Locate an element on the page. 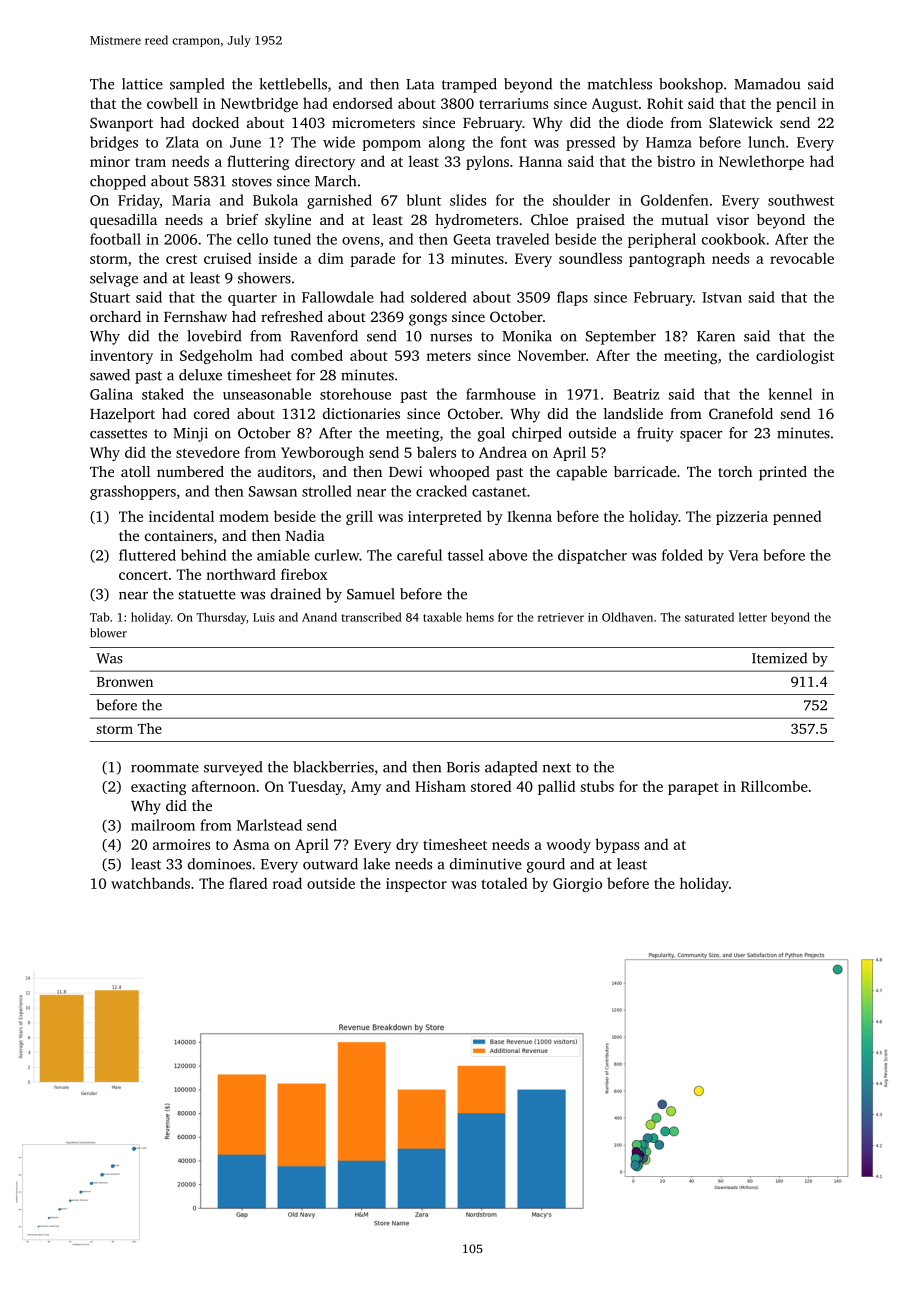 Image resolution: width=924 pixels, height=1308 pixels. southwest is located at coordinates (801, 200).
